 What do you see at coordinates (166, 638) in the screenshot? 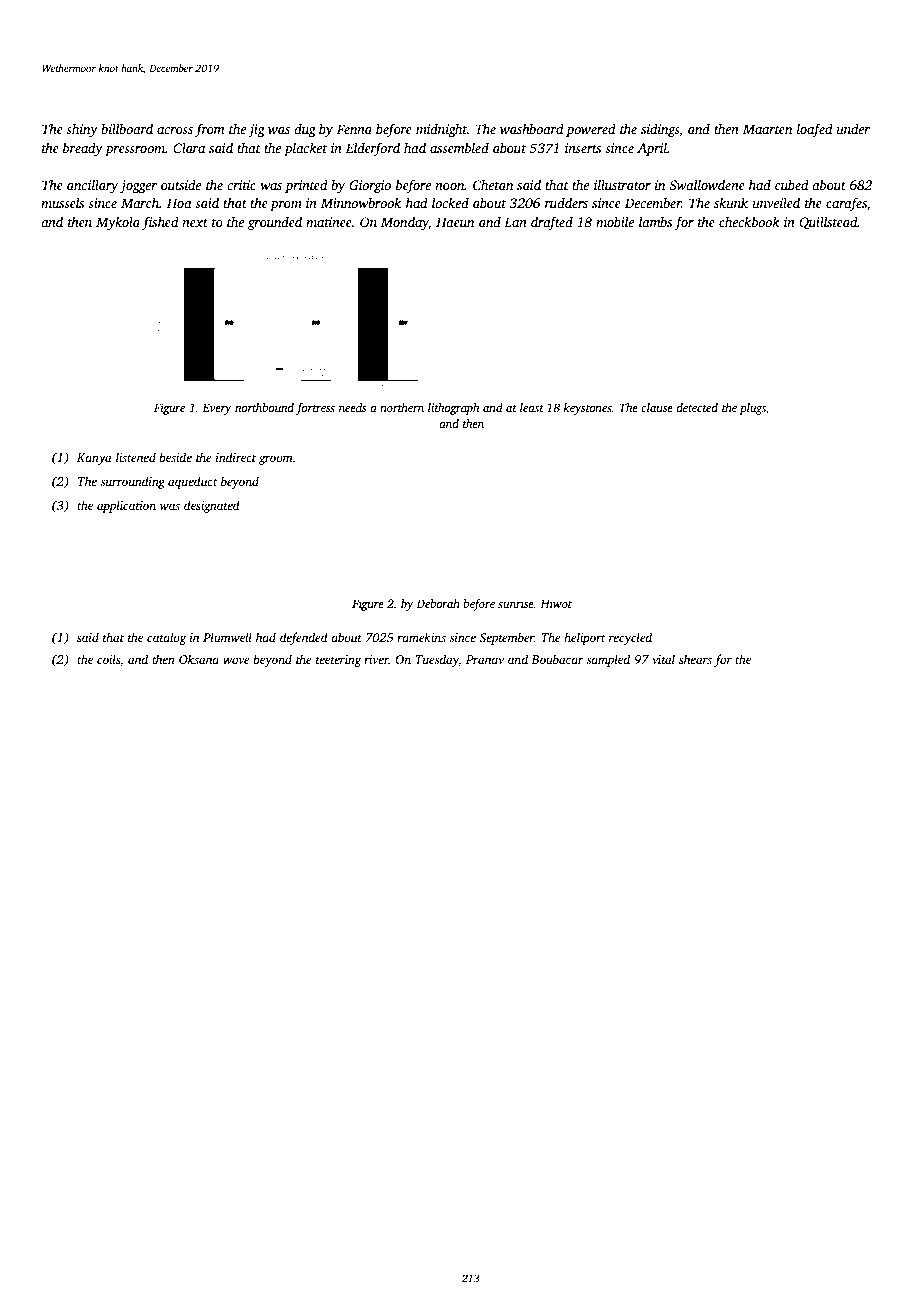
I see `catalog` at bounding box center [166, 638].
